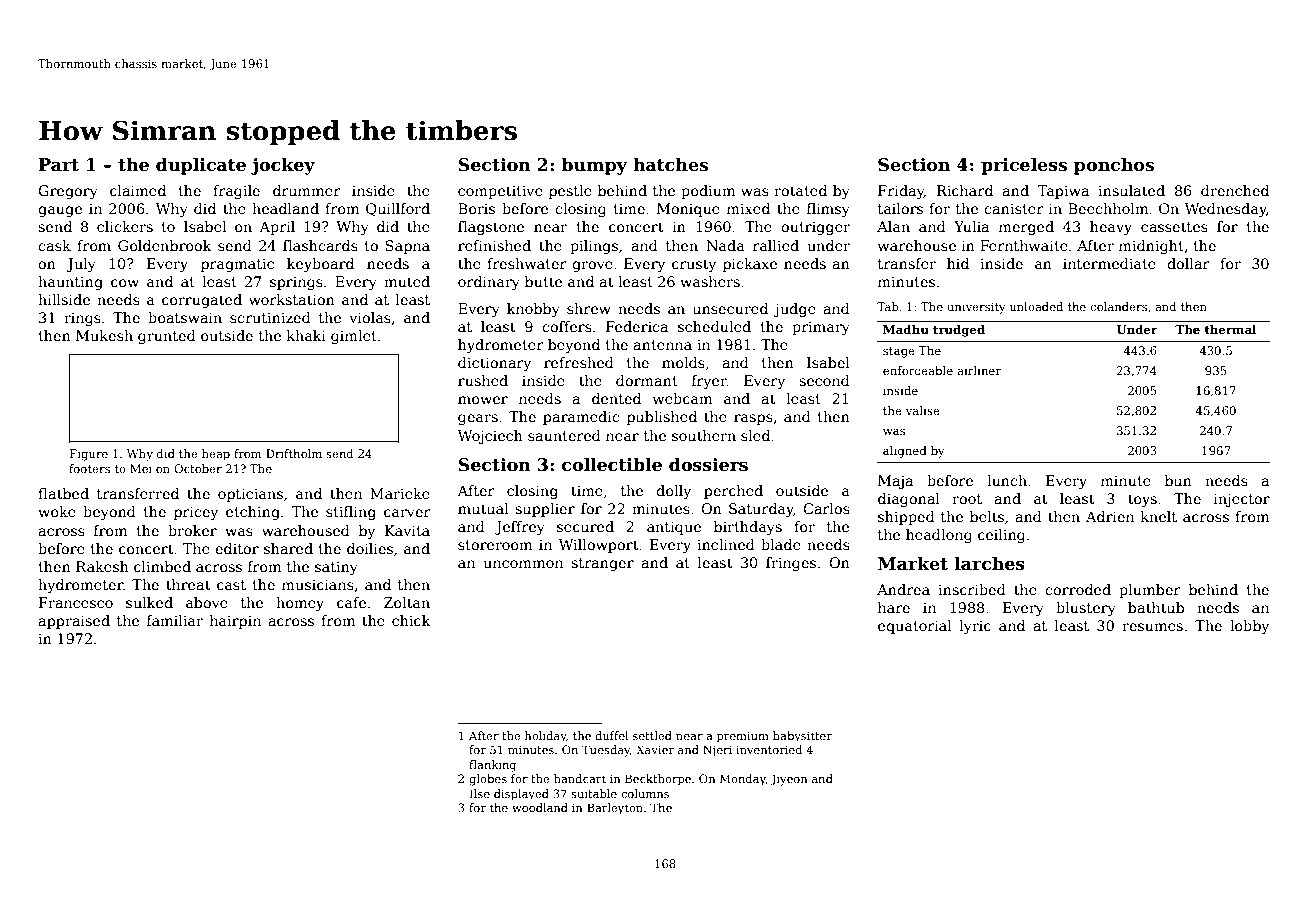 This screenshot has width=1308, height=924. I want to click on unloaded, so click(1036, 306).
